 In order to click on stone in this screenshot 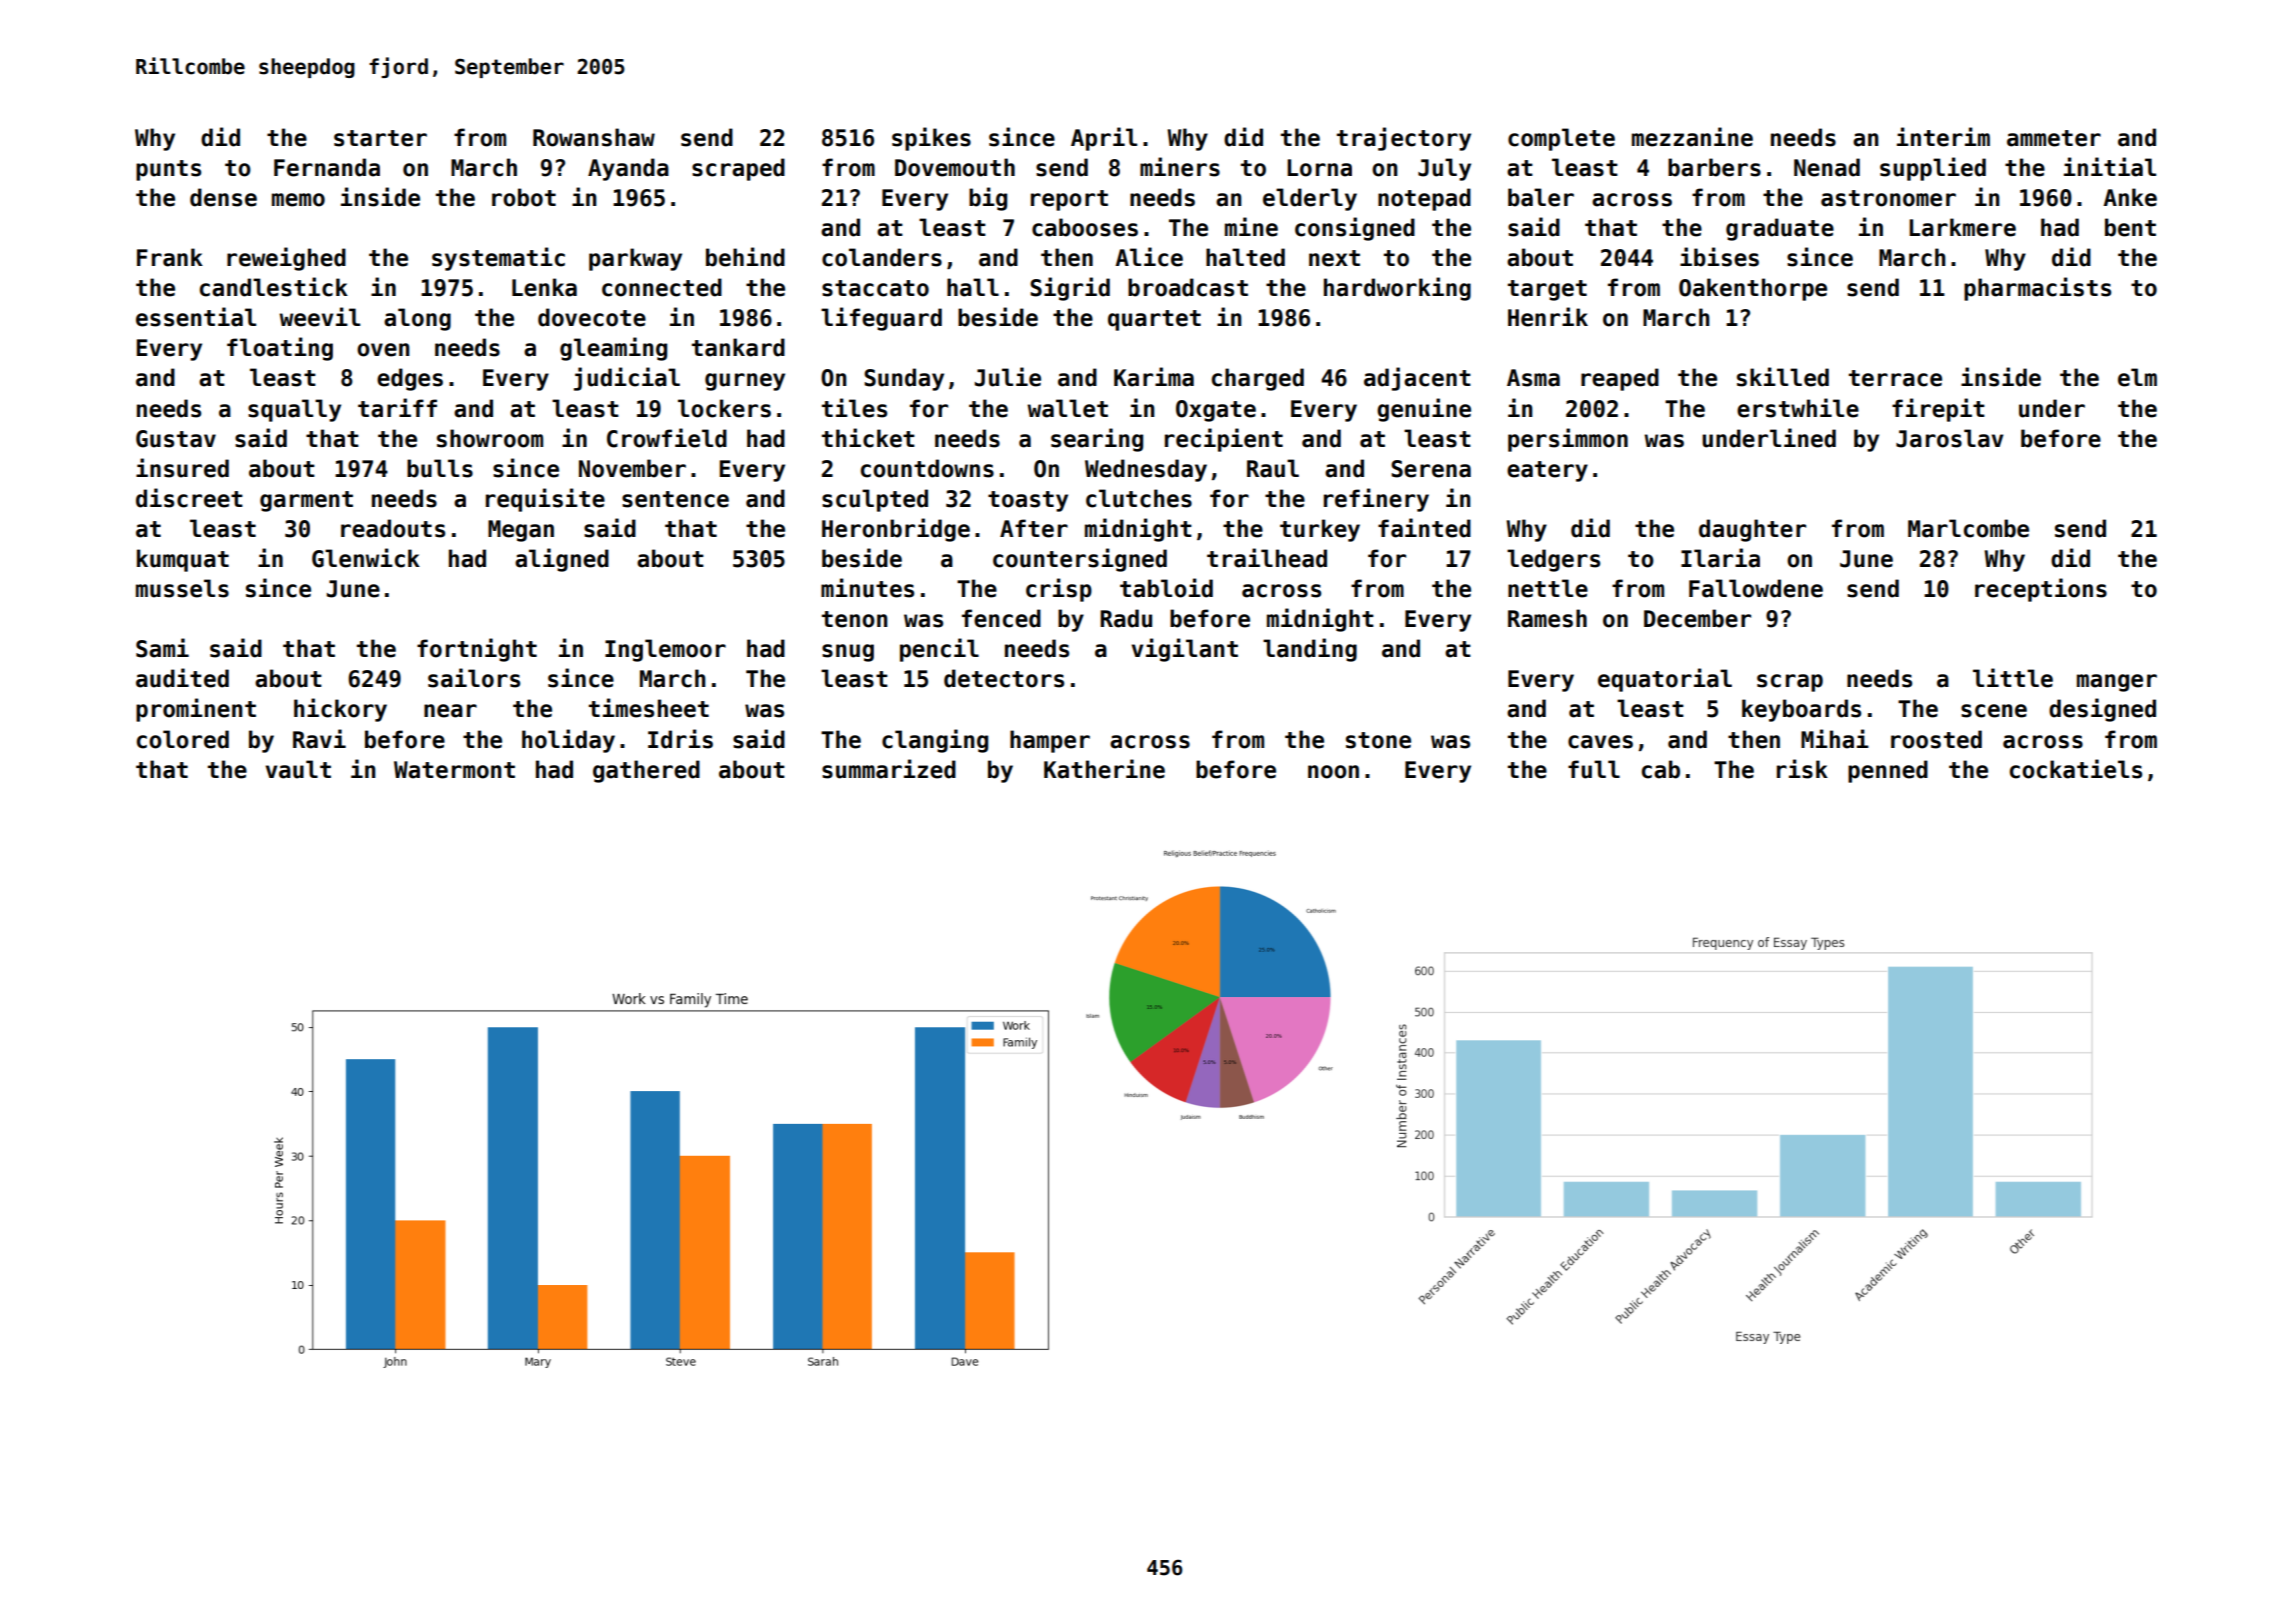, I will do `click(1378, 740)`.
